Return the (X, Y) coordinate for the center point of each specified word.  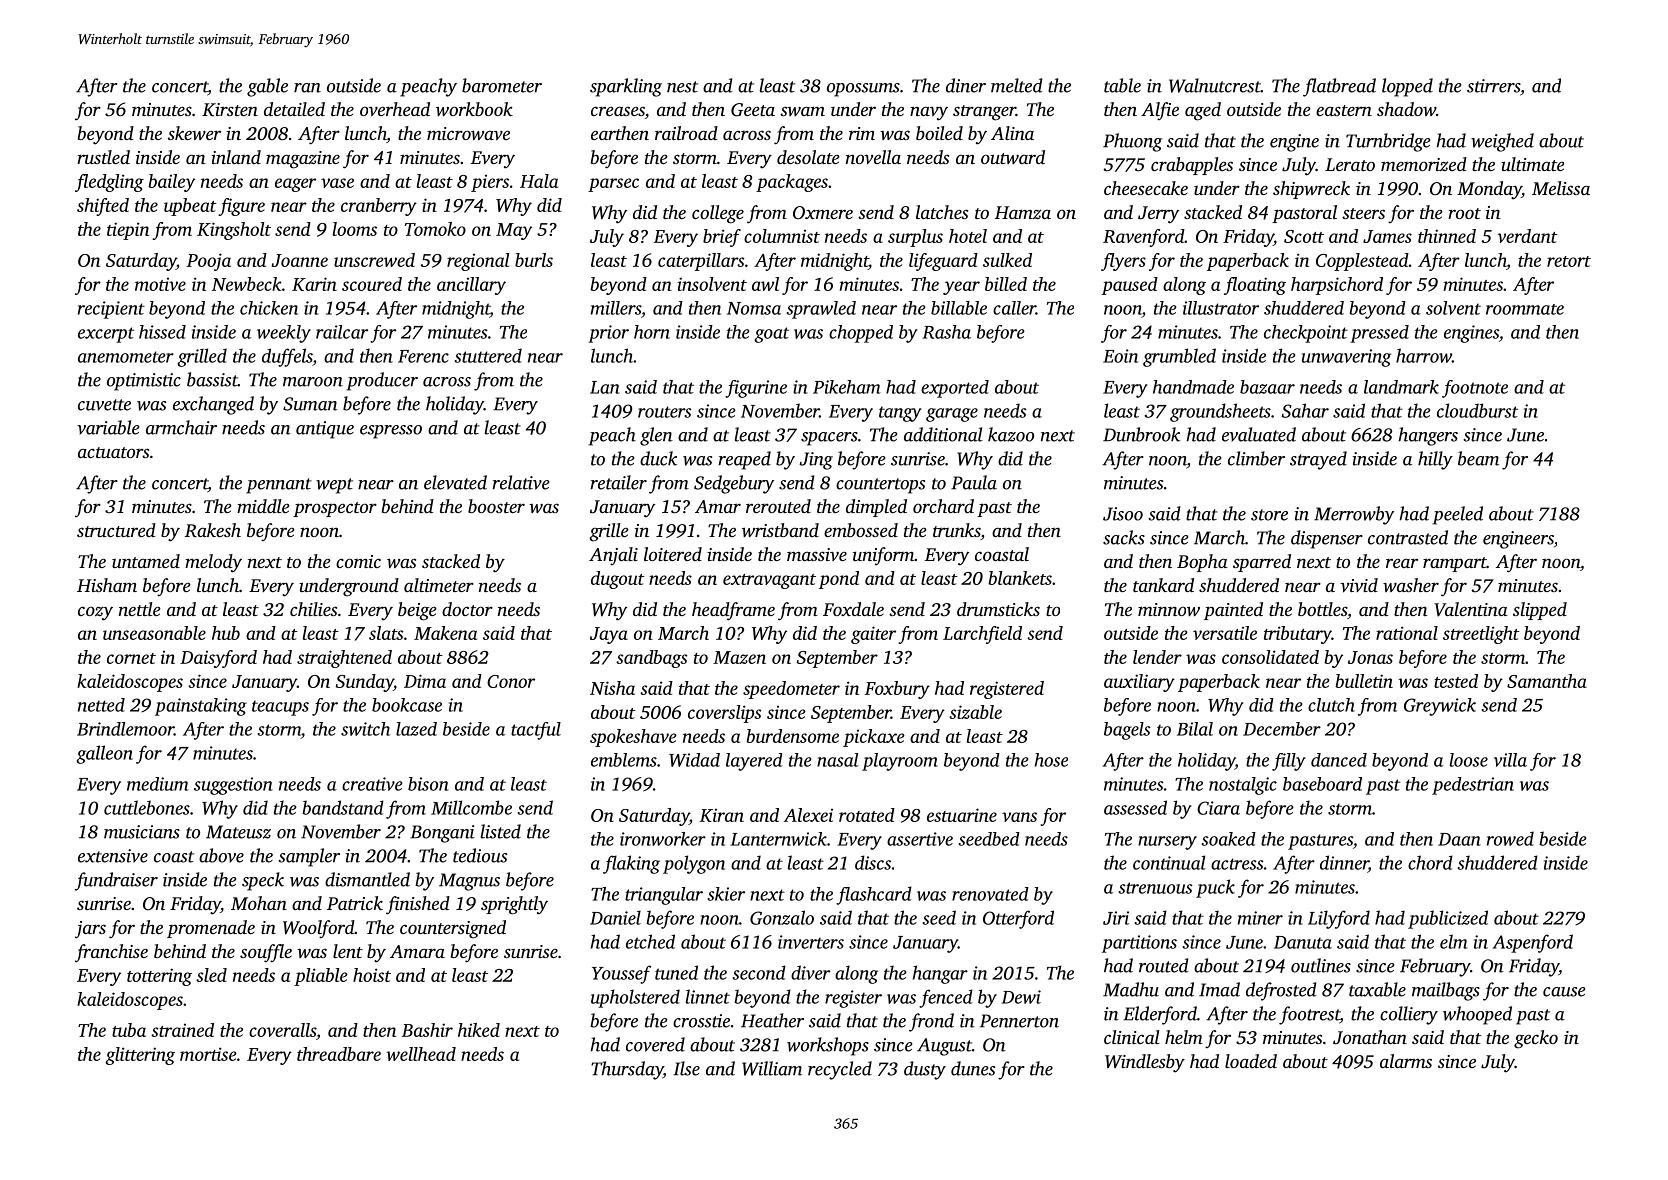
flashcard (874, 895)
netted (101, 705)
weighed (1502, 142)
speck (263, 881)
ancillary (471, 286)
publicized (1448, 919)
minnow (1169, 609)
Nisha (612, 688)
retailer (619, 482)
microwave (468, 133)
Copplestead (1362, 262)
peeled (1458, 515)
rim (862, 133)
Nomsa (754, 308)
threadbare (339, 1054)
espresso (391, 432)
